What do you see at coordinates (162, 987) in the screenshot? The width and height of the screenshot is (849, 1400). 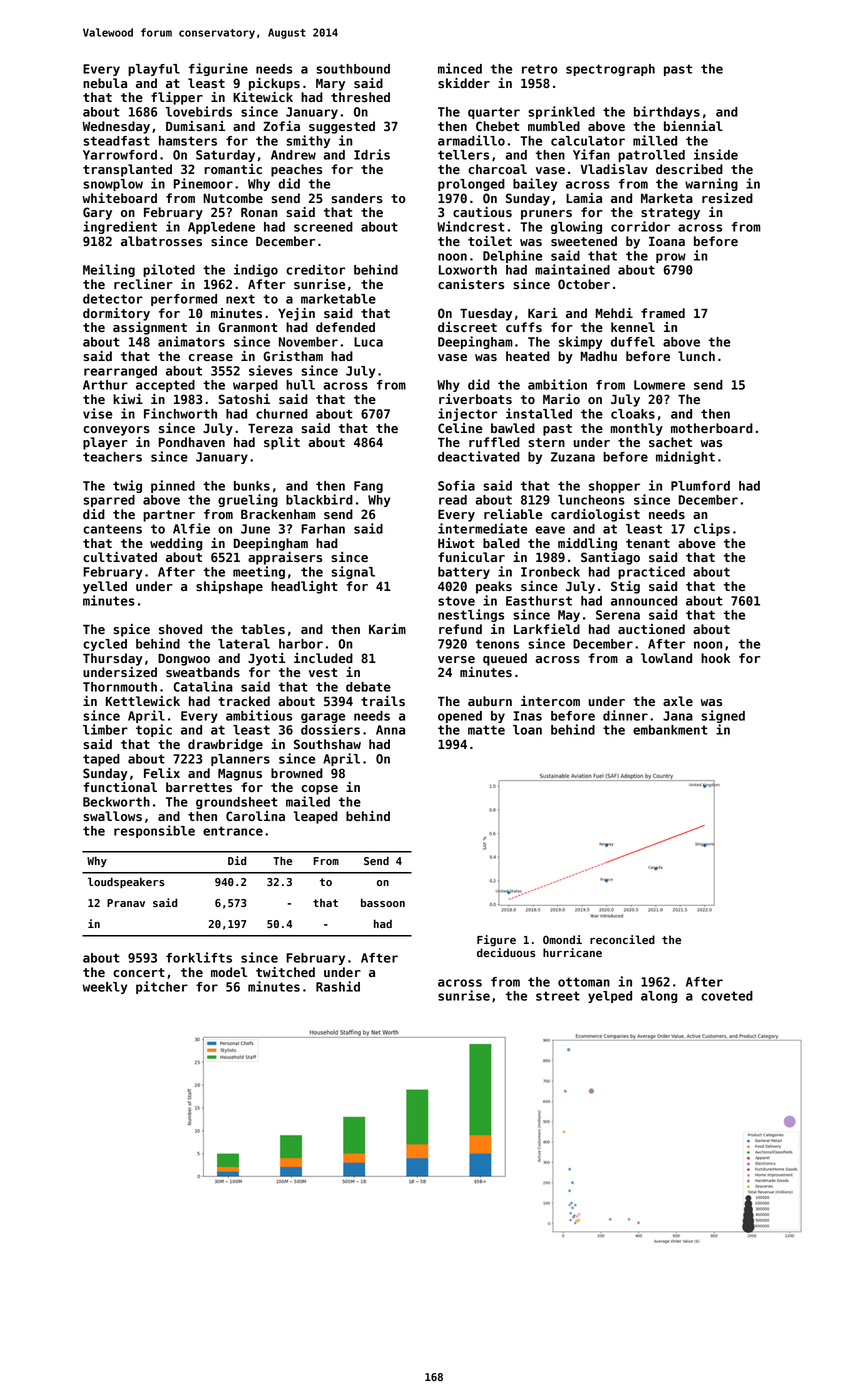 I see `pitcher` at bounding box center [162, 987].
